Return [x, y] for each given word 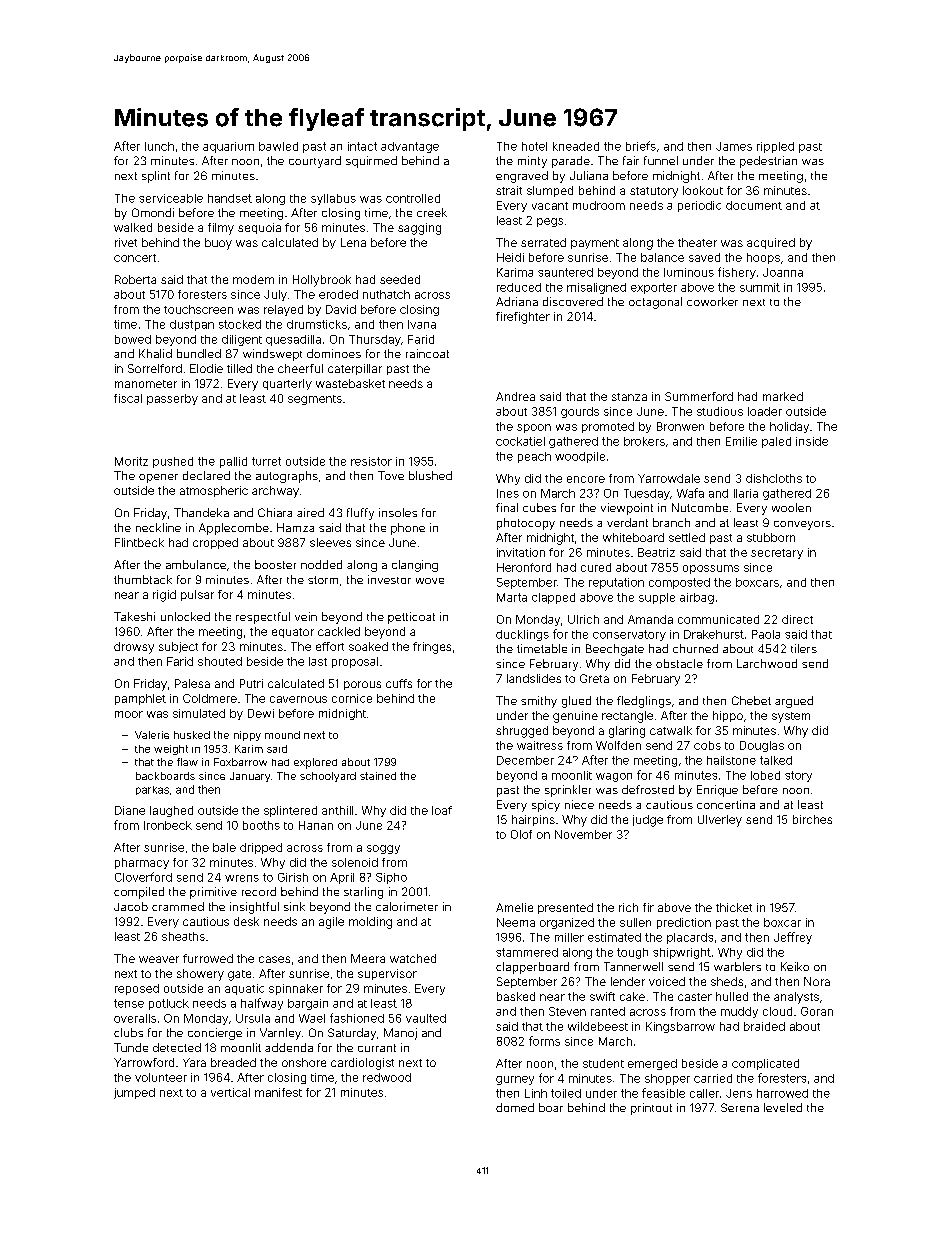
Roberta [135, 279]
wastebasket [350, 383]
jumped [134, 1093]
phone [408, 529]
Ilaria [746, 493]
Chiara [275, 512]
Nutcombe [700, 507]
